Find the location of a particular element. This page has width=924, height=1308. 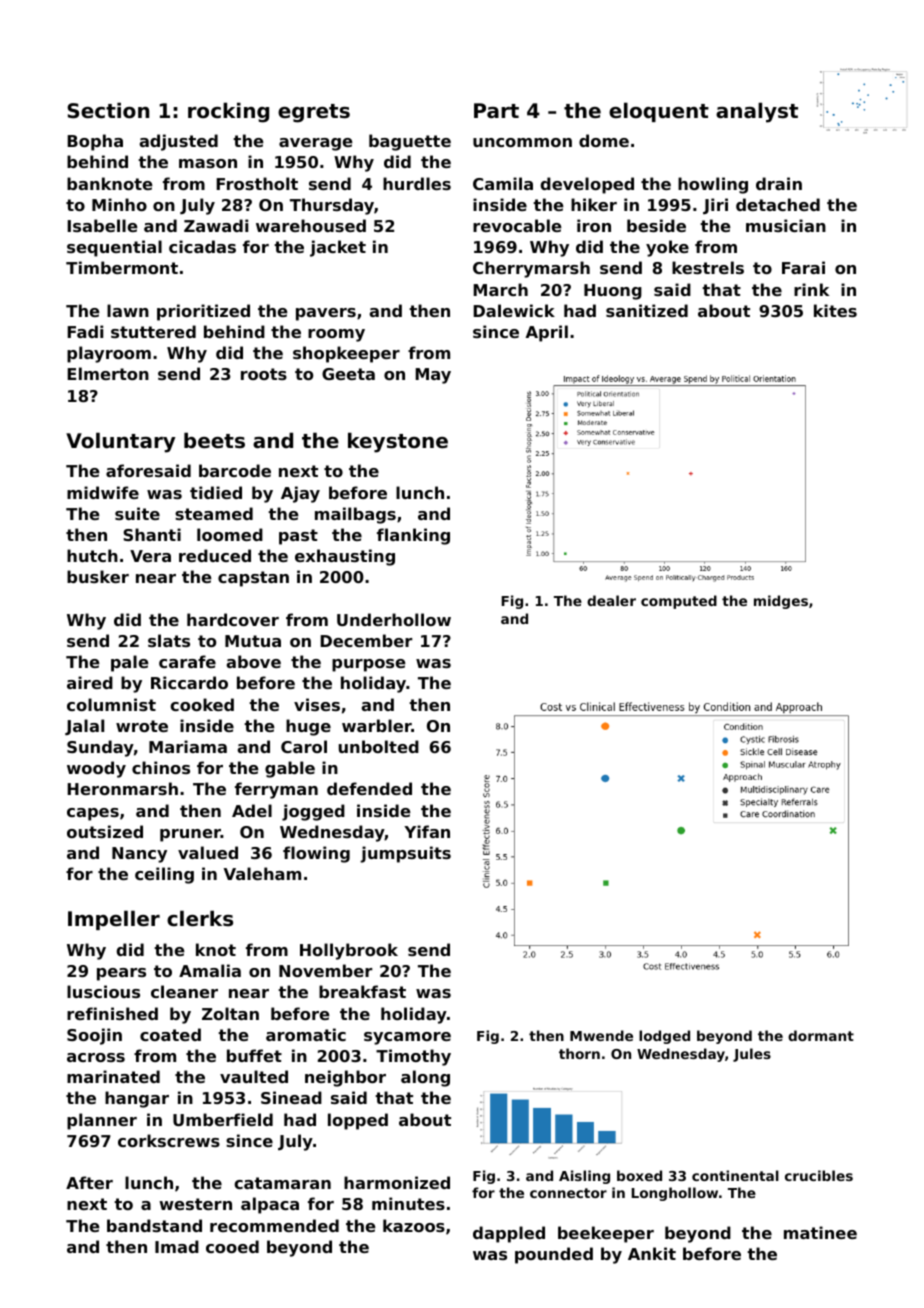

rocking is located at coordinates (228, 112).
